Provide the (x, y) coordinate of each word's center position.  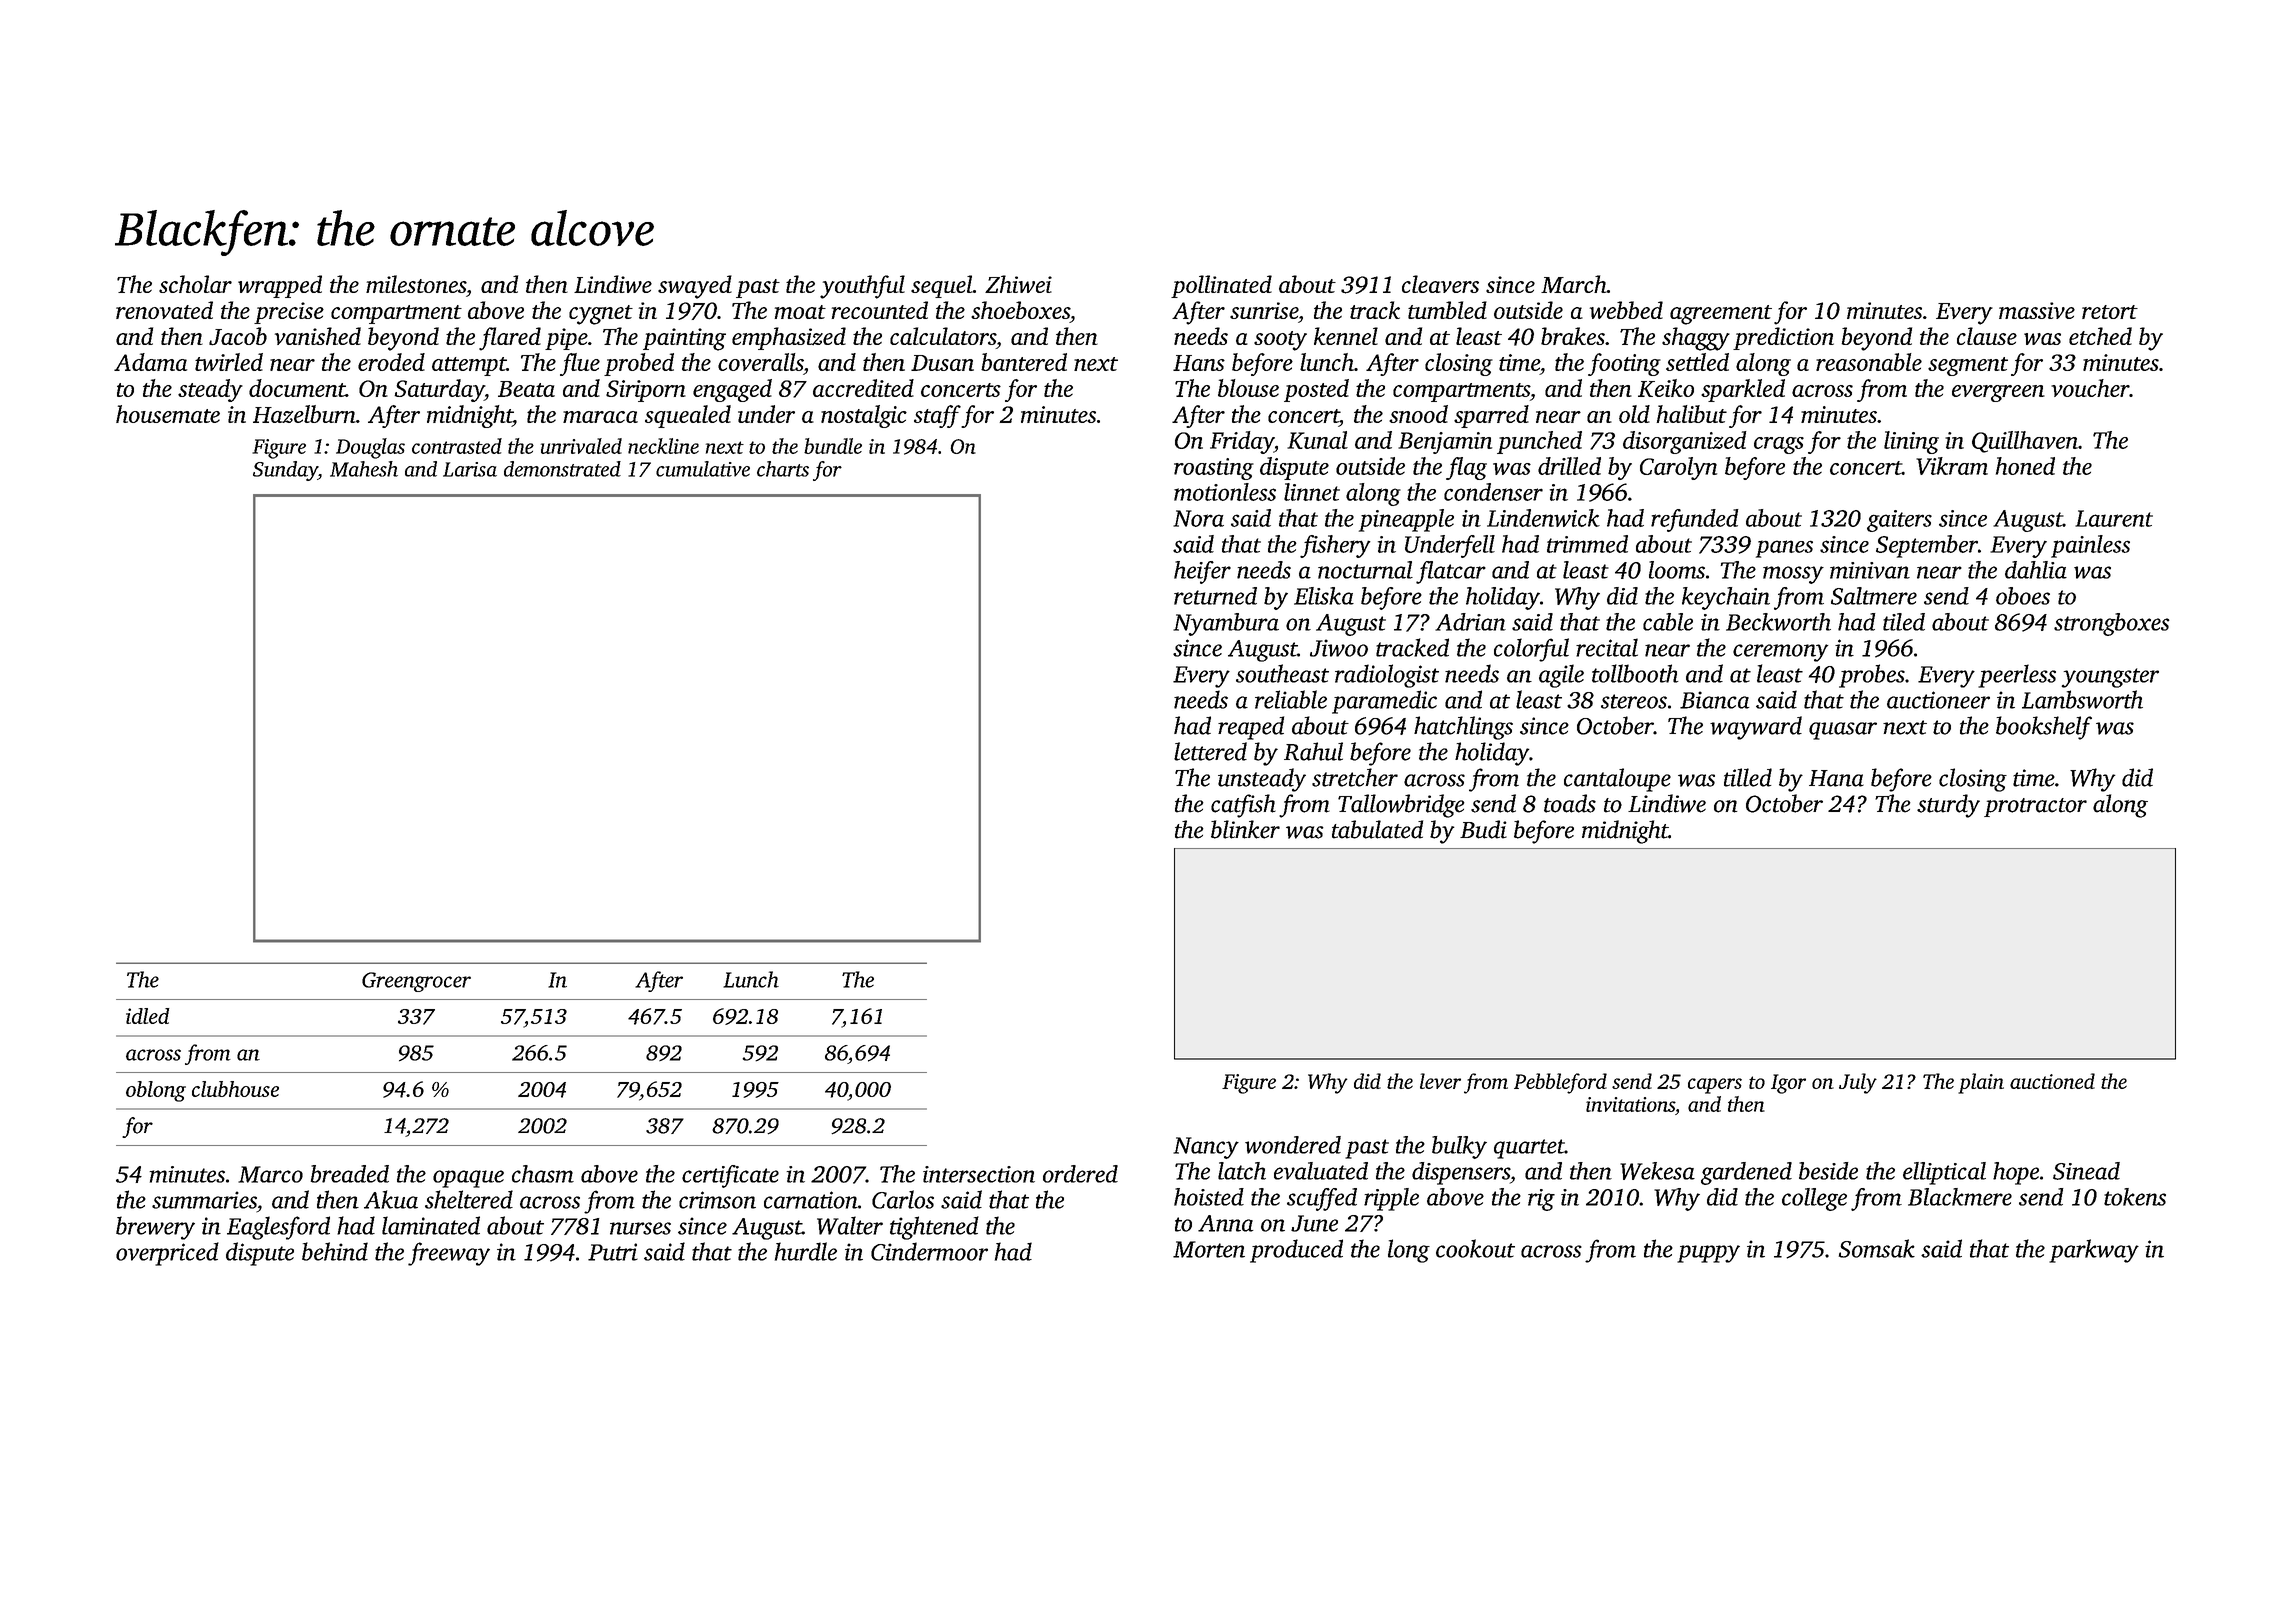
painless (2090, 546)
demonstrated (562, 469)
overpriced (167, 1254)
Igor (1788, 1084)
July (1858, 1083)
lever (1440, 1081)
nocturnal (1365, 570)
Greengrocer (416, 982)
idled (148, 1016)
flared (510, 339)
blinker (1245, 829)
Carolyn (1678, 468)
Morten (1209, 1249)
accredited (863, 388)
